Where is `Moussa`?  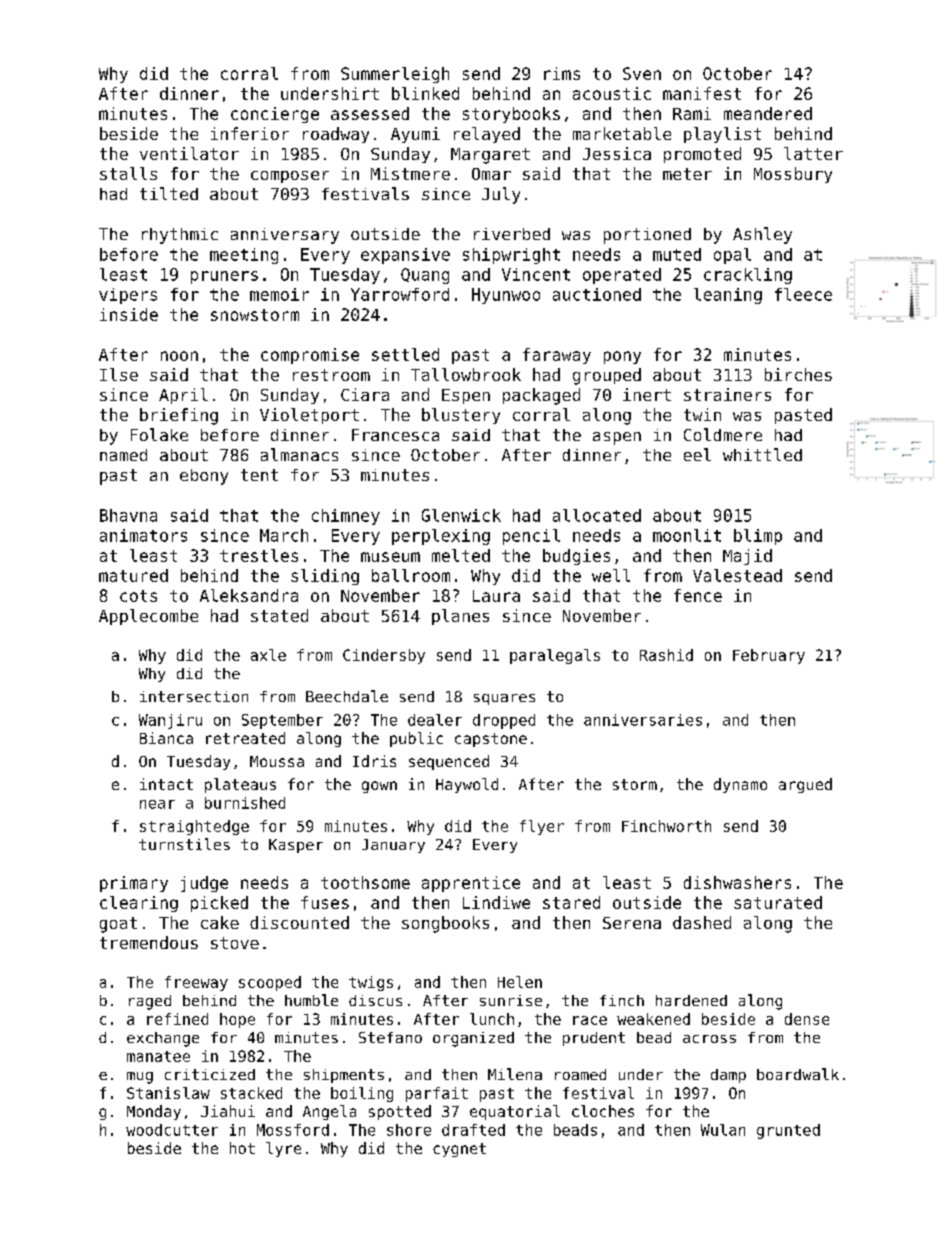 Moussa is located at coordinates (277, 761).
